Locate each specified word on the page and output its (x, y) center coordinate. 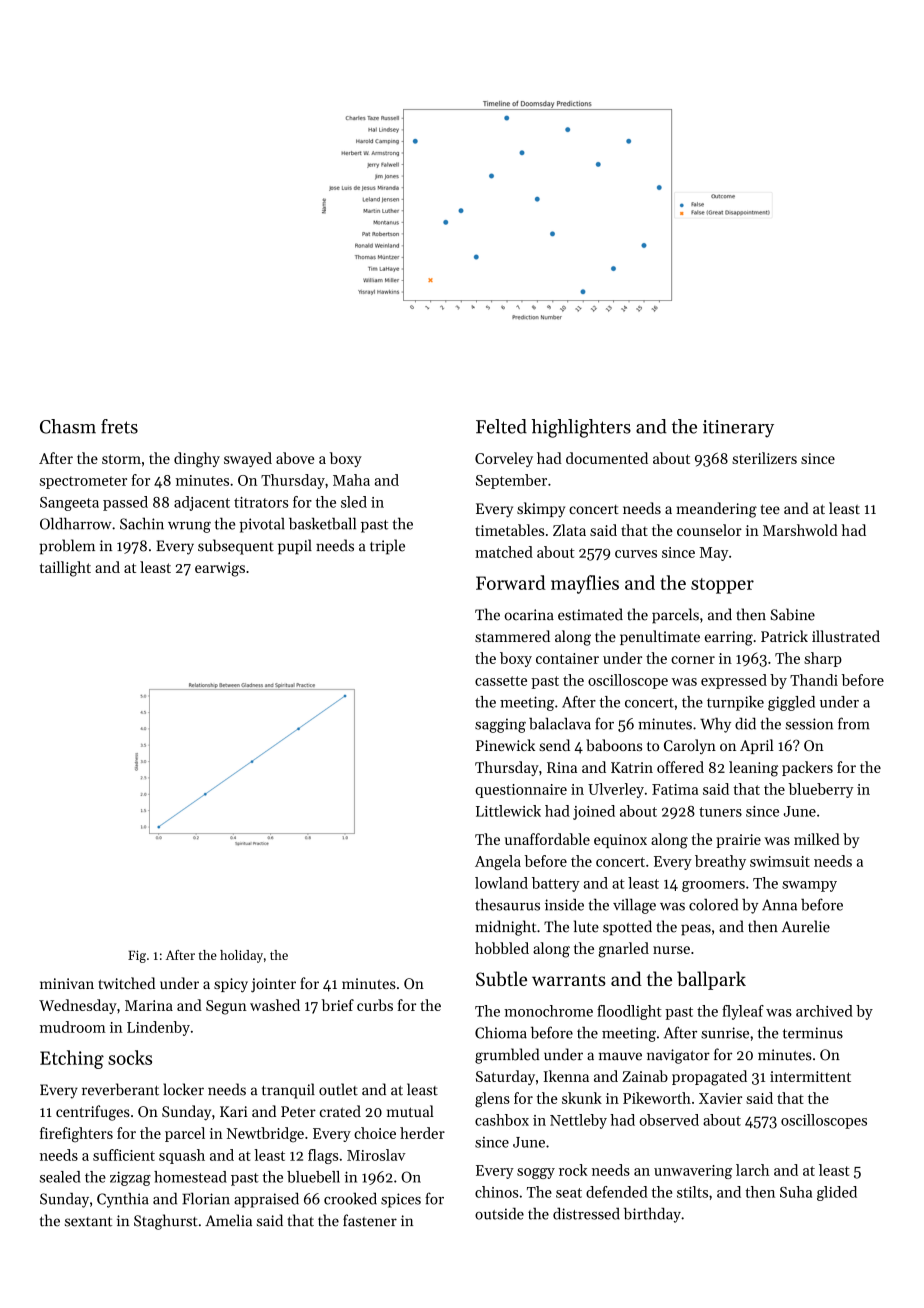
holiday (241, 956)
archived (824, 1011)
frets (119, 426)
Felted (501, 426)
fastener (370, 1220)
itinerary (738, 429)
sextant (88, 1222)
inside (564, 905)
